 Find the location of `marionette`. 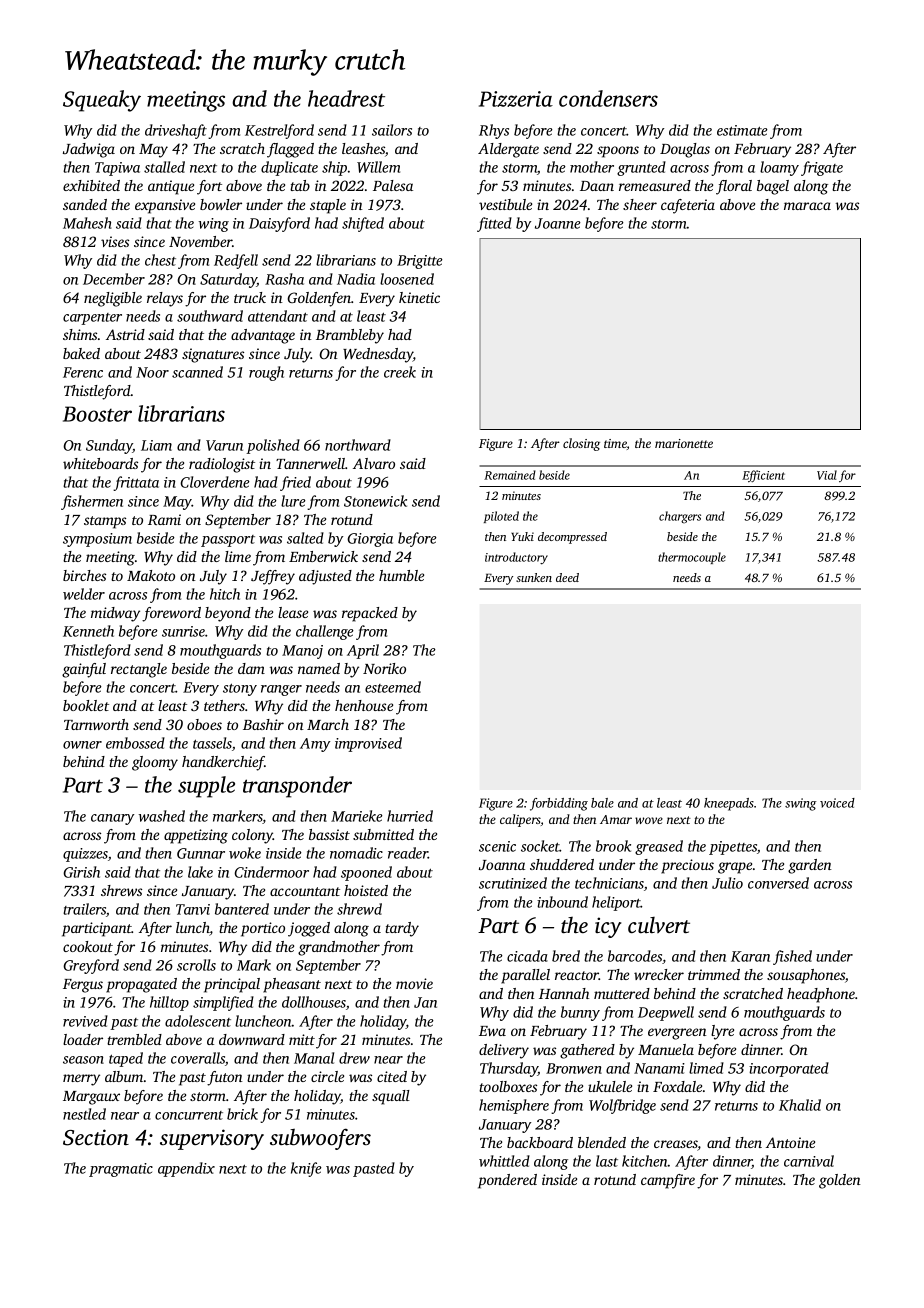

marionette is located at coordinates (684, 443).
